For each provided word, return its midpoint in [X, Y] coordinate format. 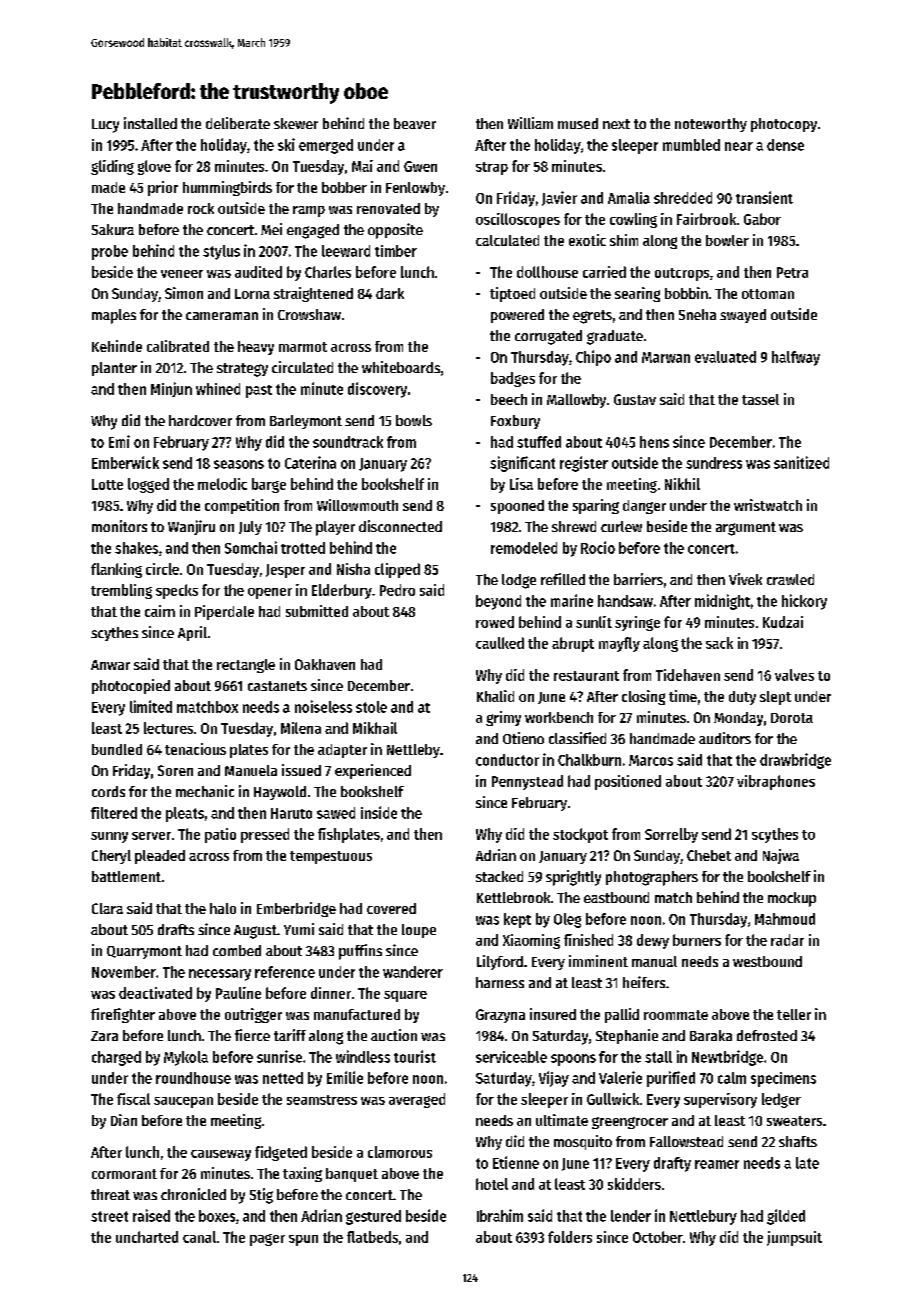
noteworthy [711, 125]
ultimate [562, 1120]
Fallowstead [686, 1141]
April [192, 633]
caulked [500, 643]
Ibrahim [500, 1215]
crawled [790, 579]
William [530, 123]
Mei [271, 229]
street [109, 1216]
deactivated [155, 993]
